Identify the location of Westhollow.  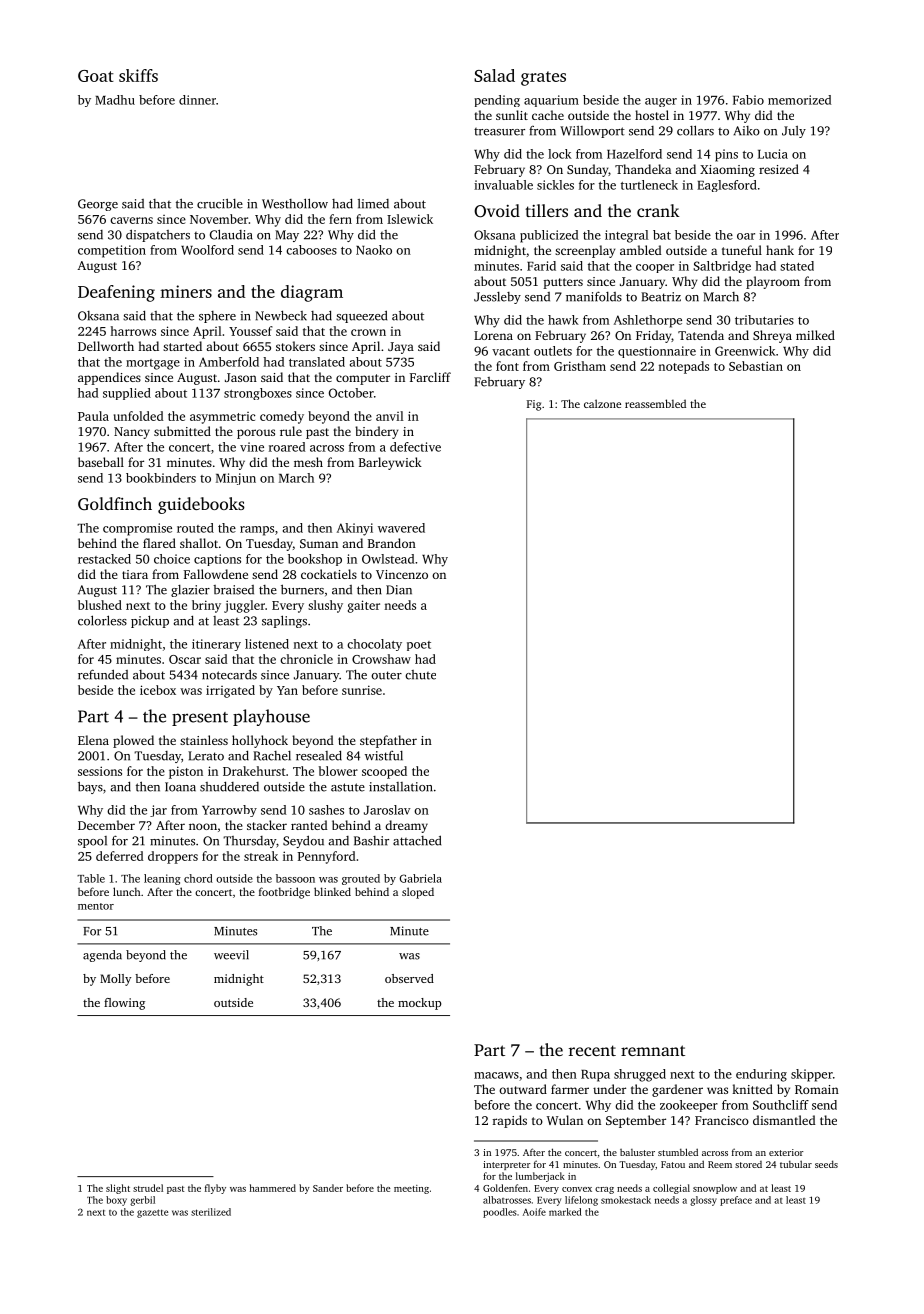
(295, 203).
